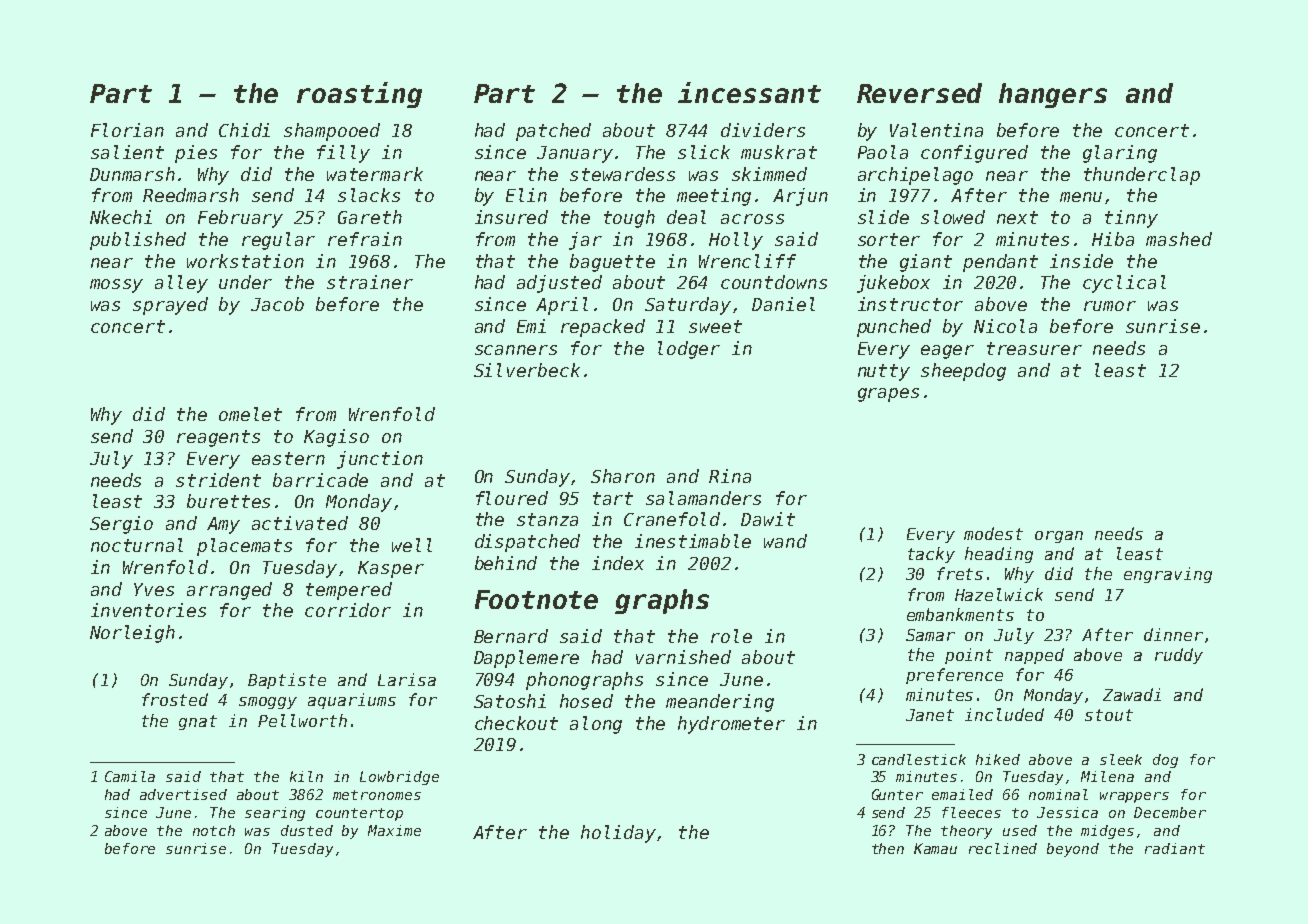 The width and height of the screenshot is (1308, 924). Describe the element at coordinates (585, 241) in the screenshot. I see `jar` at that location.
